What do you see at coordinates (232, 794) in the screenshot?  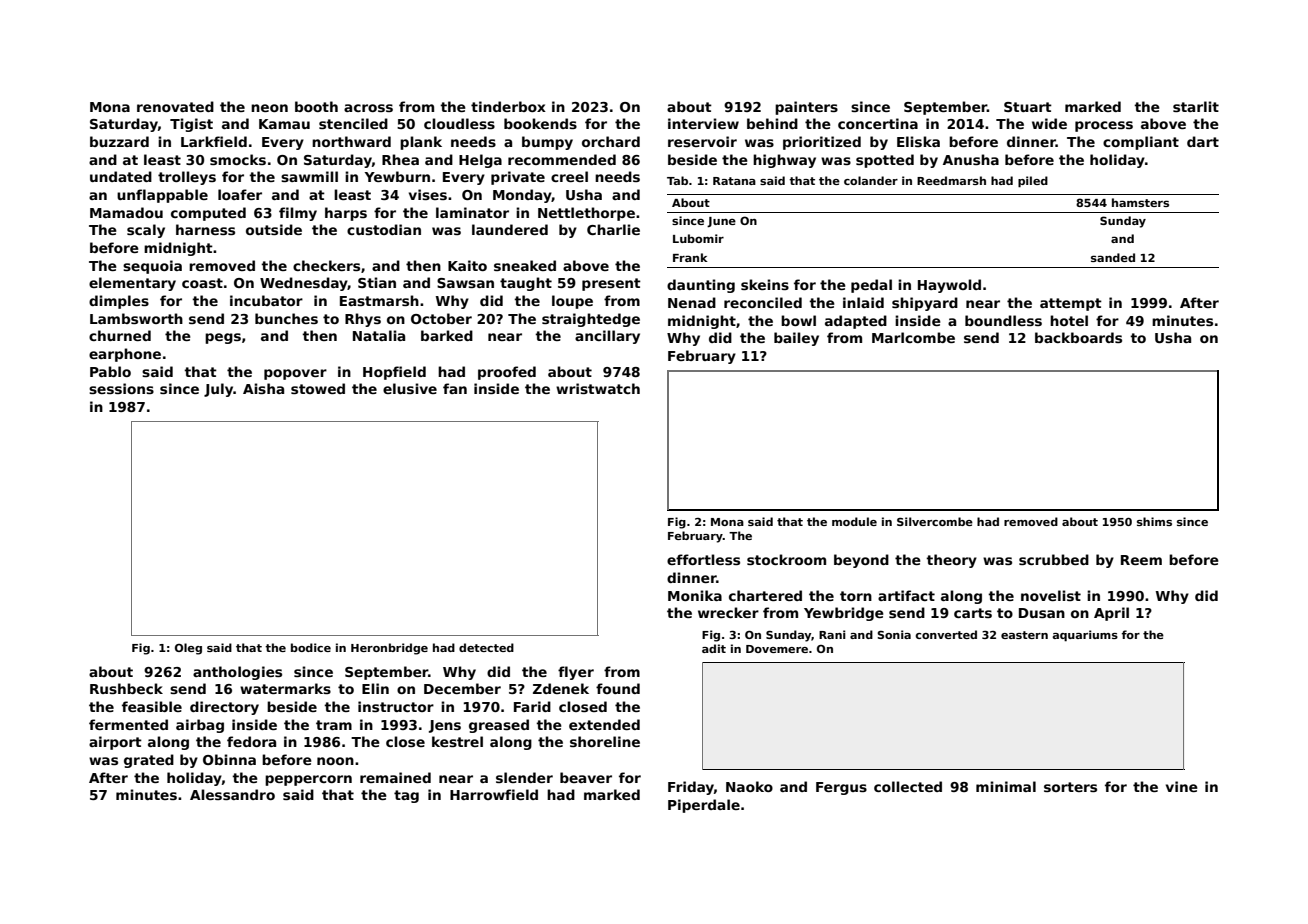 I see `Alessandro` at bounding box center [232, 794].
